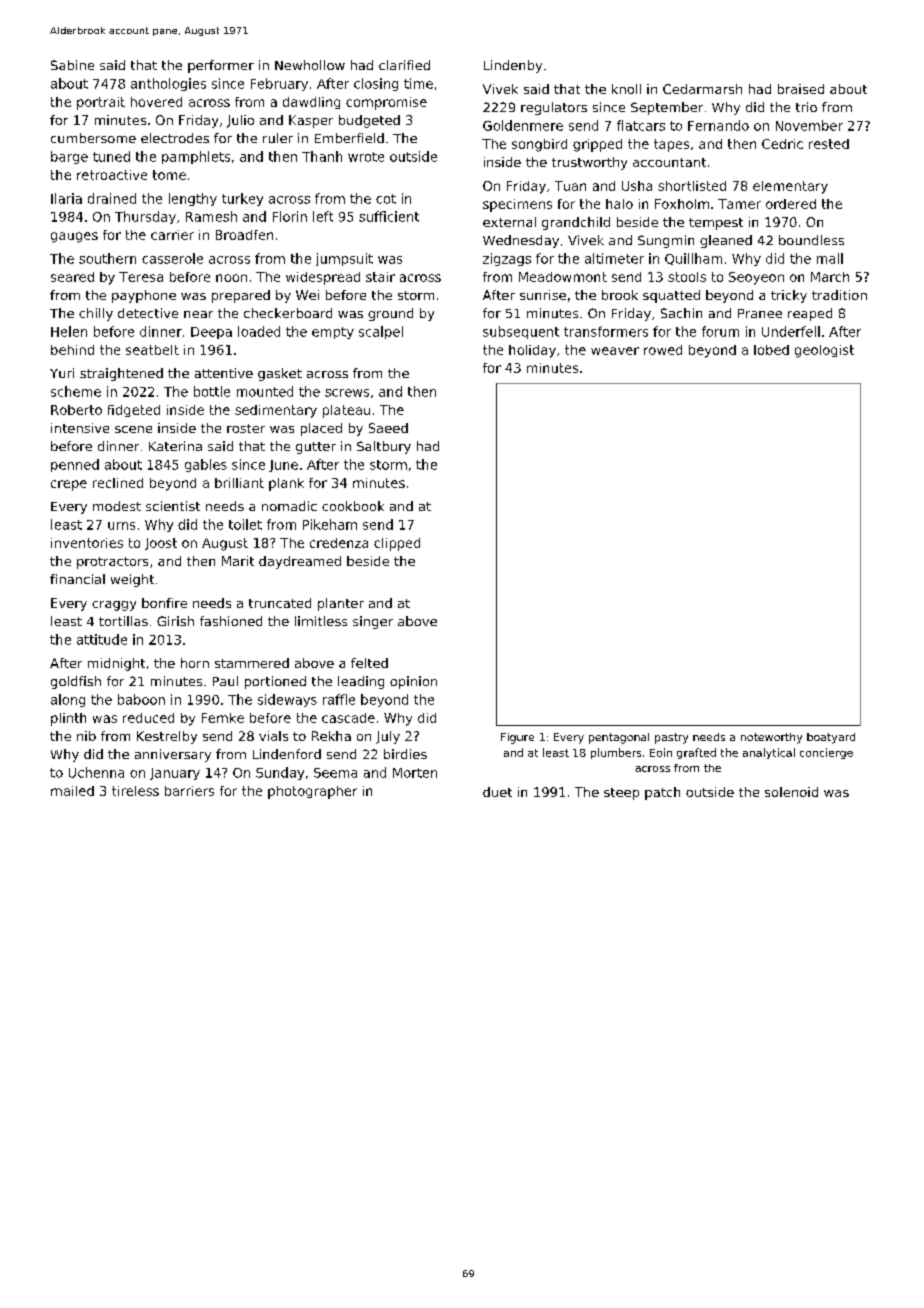 This screenshot has height=1308, width=924. I want to click on boatyard, so click(831, 738).
